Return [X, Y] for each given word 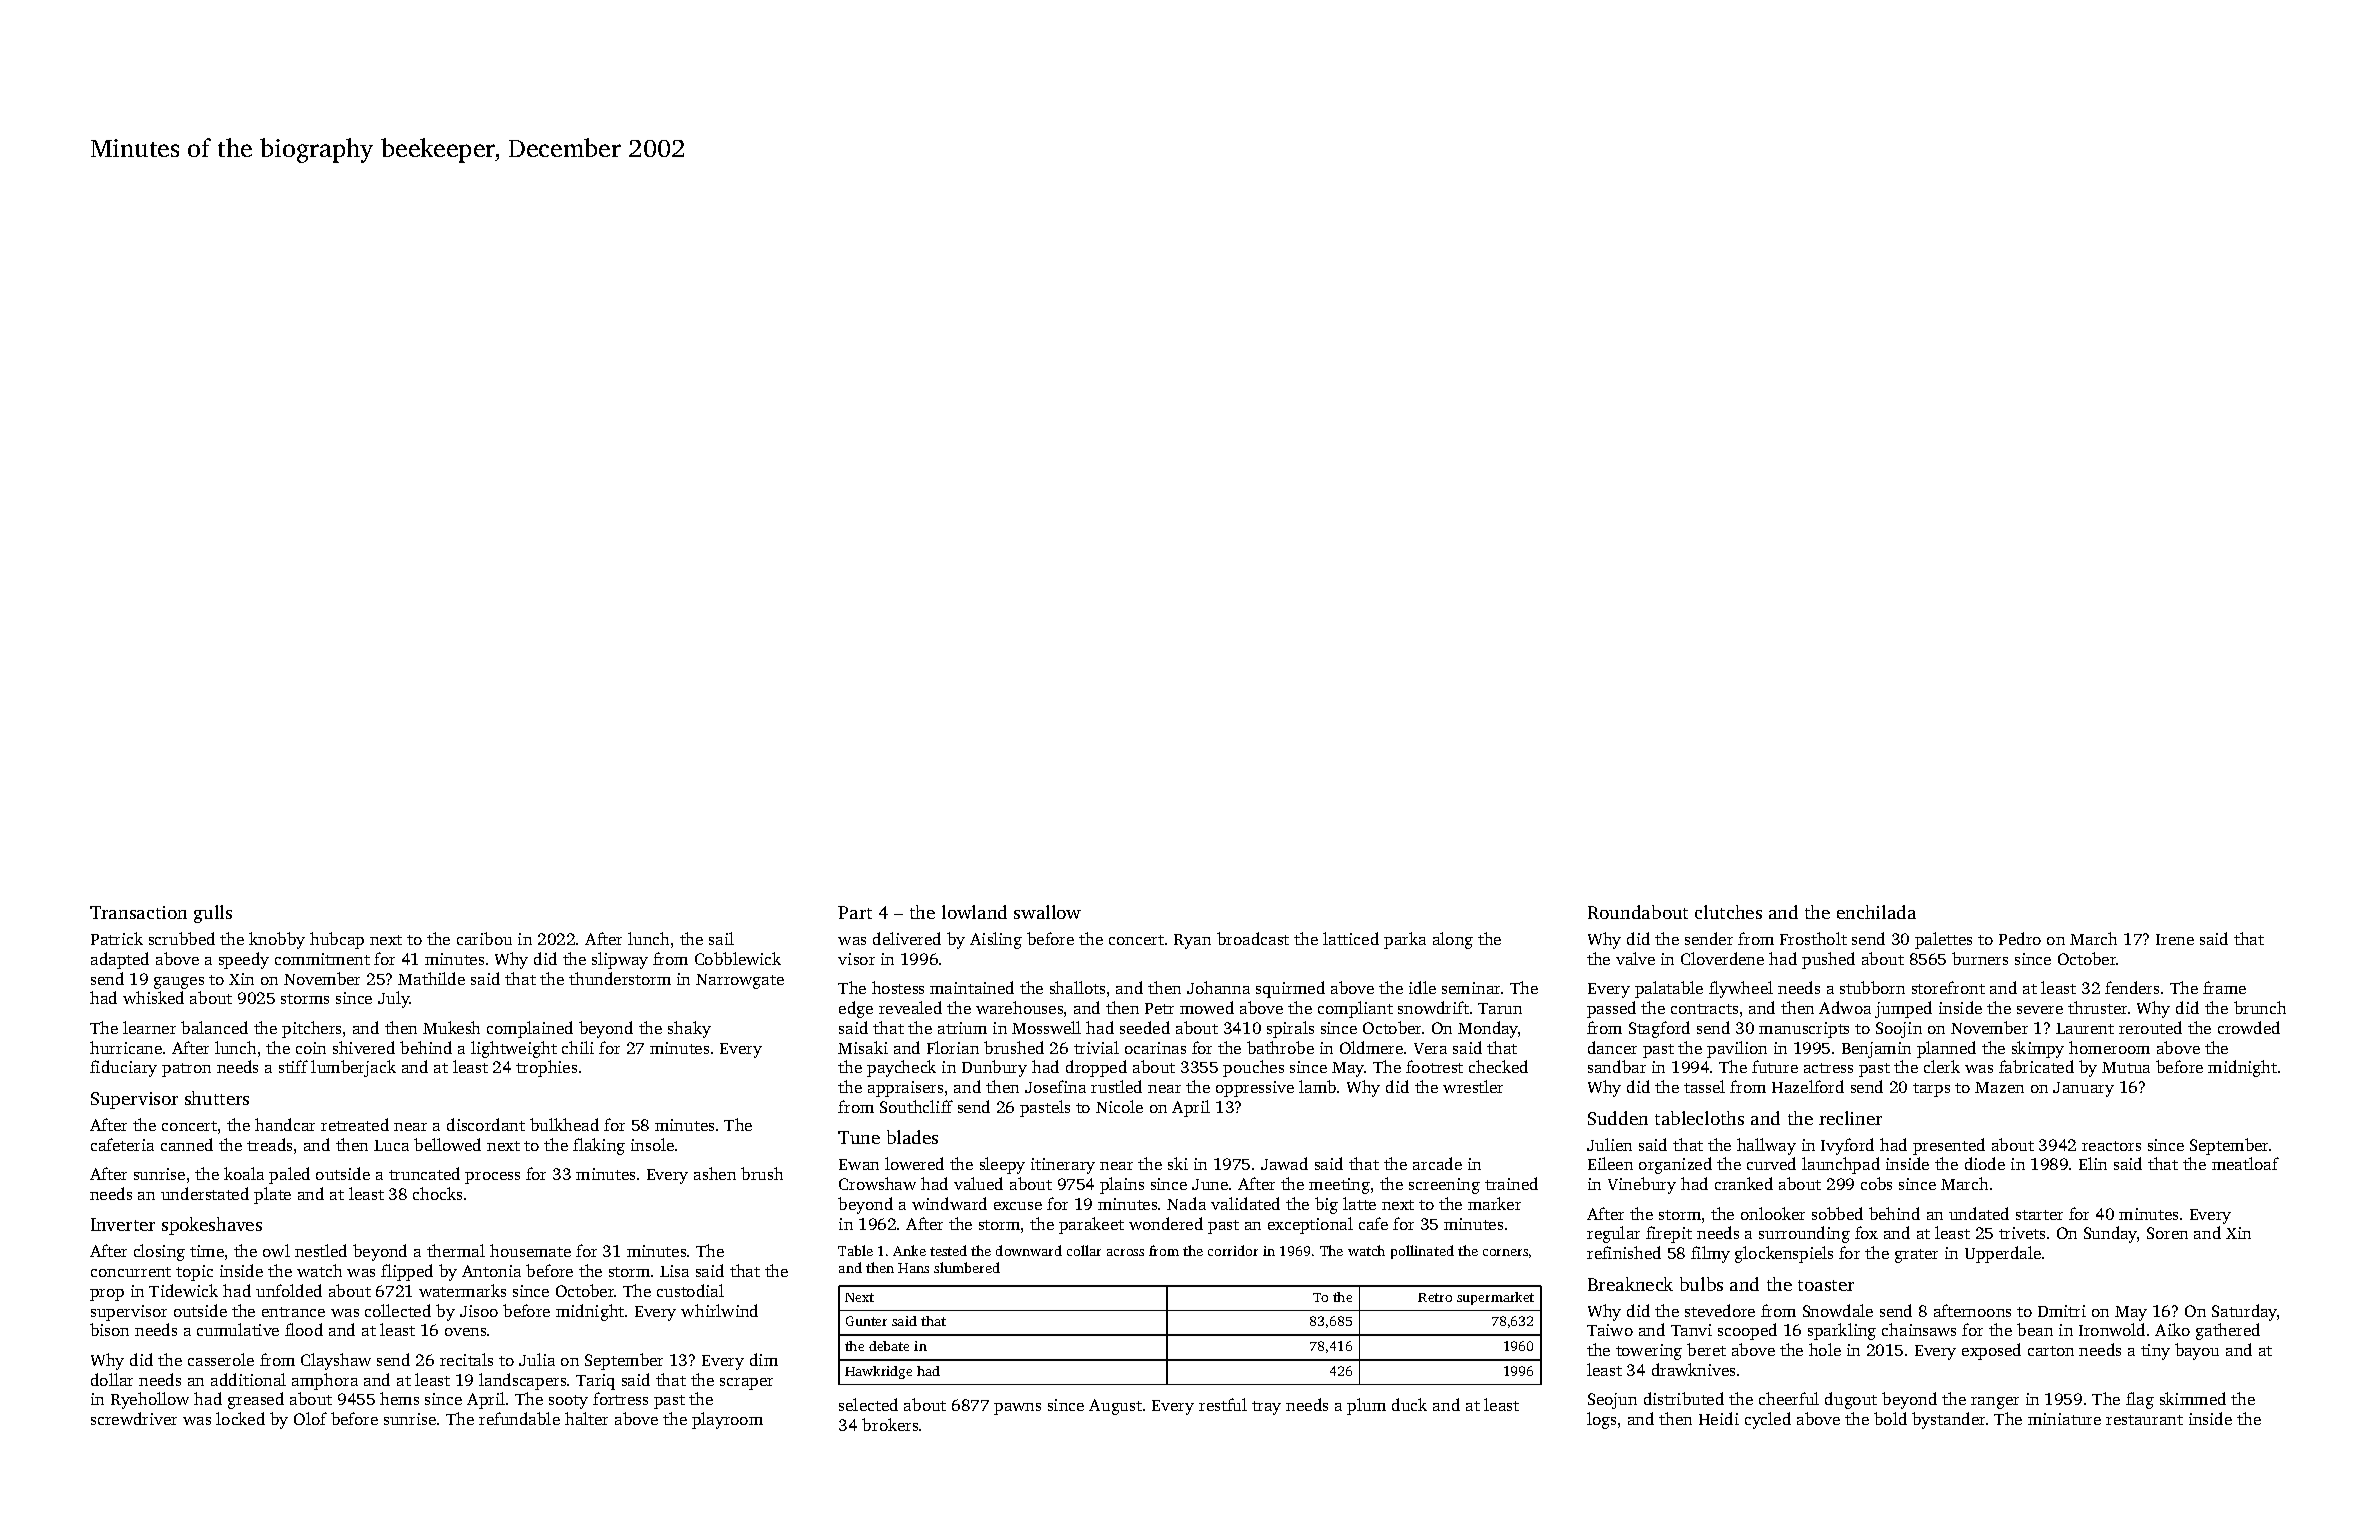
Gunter [866, 1321]
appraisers [905, 1089]
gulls [213, 914]
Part [855, 912]
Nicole [1119, 1106]
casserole [221, 1359]
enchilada [1876, 912]
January [2083, 1089]
